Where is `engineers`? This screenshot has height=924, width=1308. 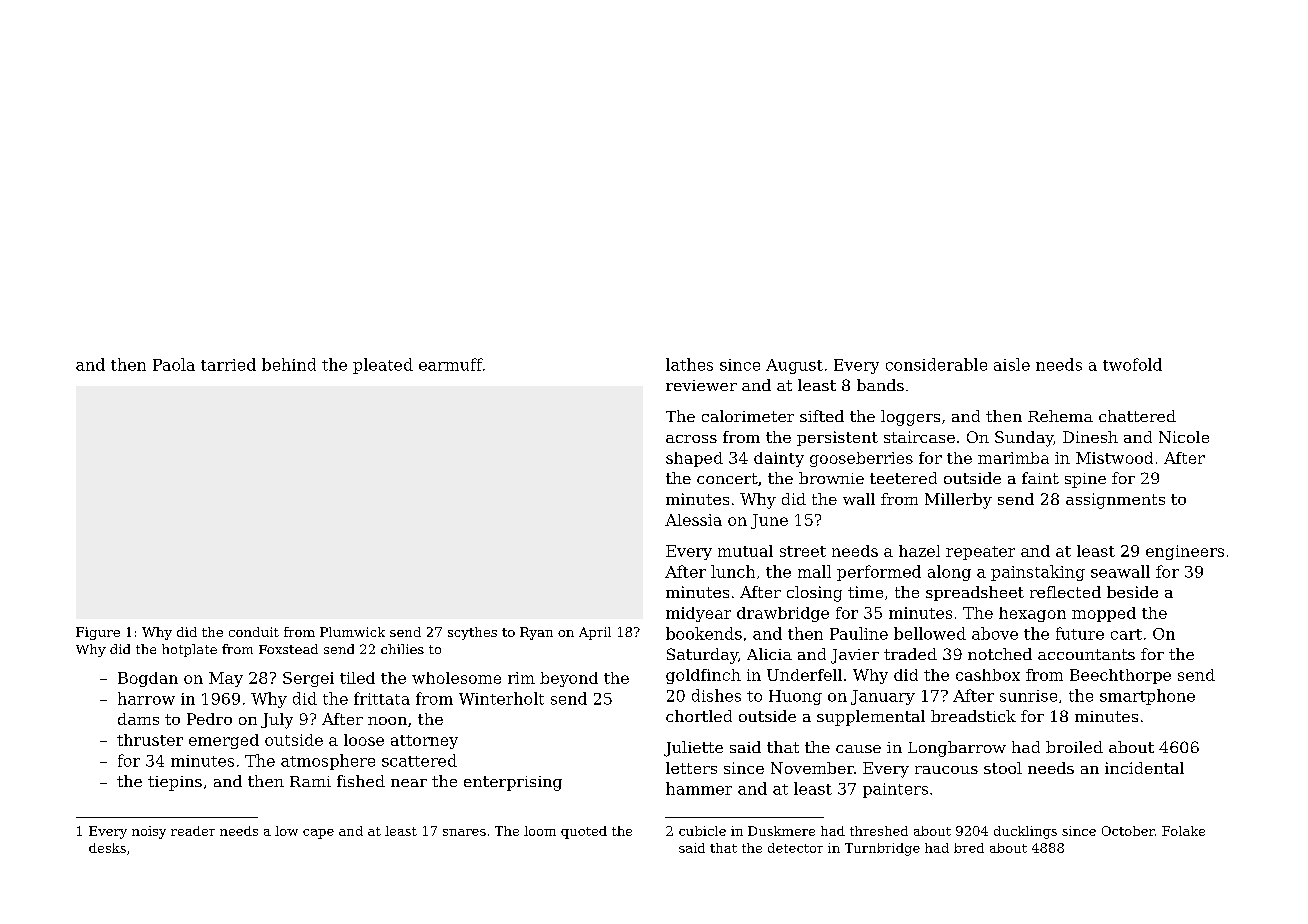
engineers is located at coordinates (1185, 552).
